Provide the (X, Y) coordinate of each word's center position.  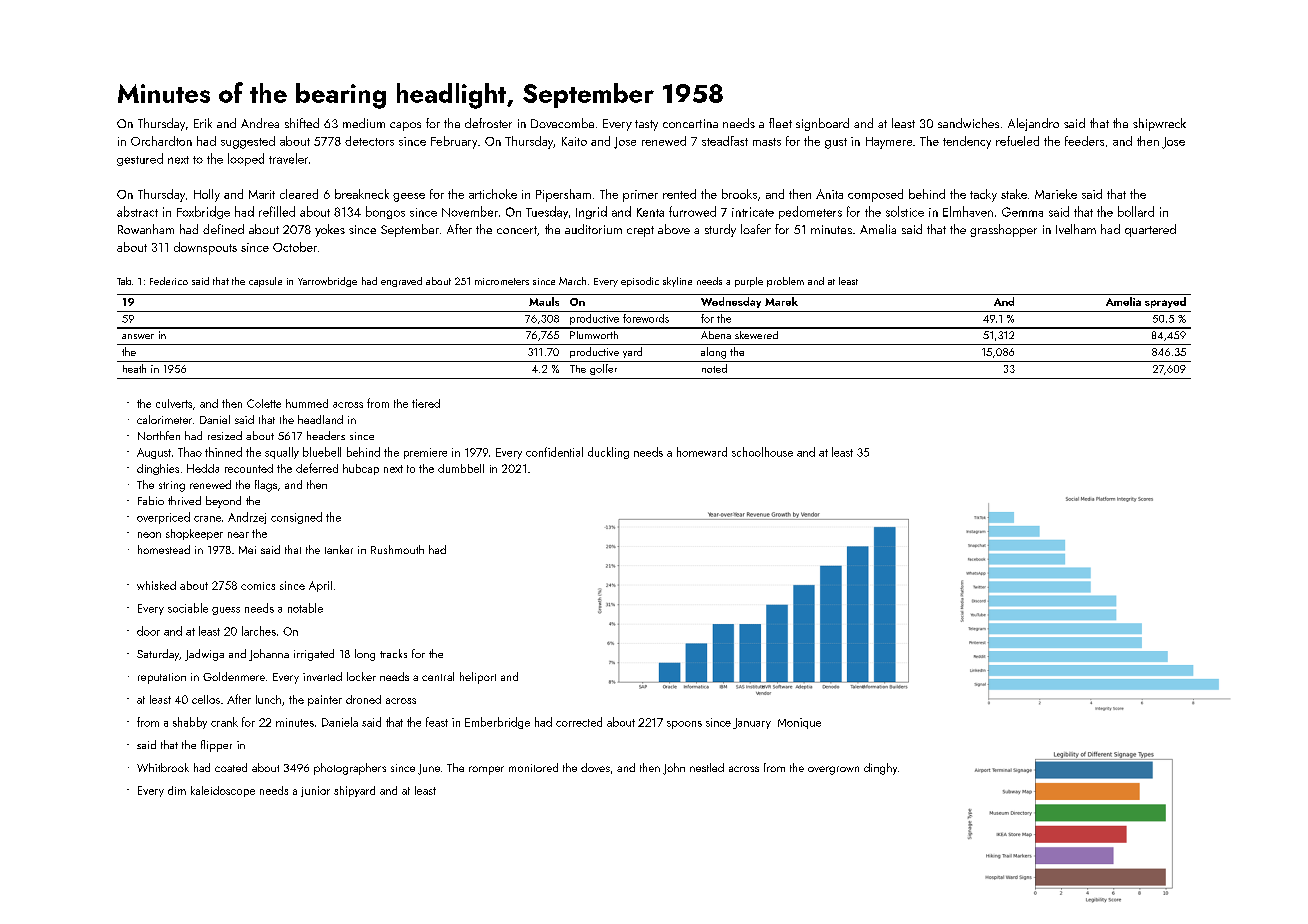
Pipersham (563, 195)
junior (315, 791)
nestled (707, 767)
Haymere (889, 143)
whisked (156, 585)
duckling (608, 453)
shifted (302, 123)
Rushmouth (397, 549)
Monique (799, 723)
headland (320, 419)
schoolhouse (762, 452)
